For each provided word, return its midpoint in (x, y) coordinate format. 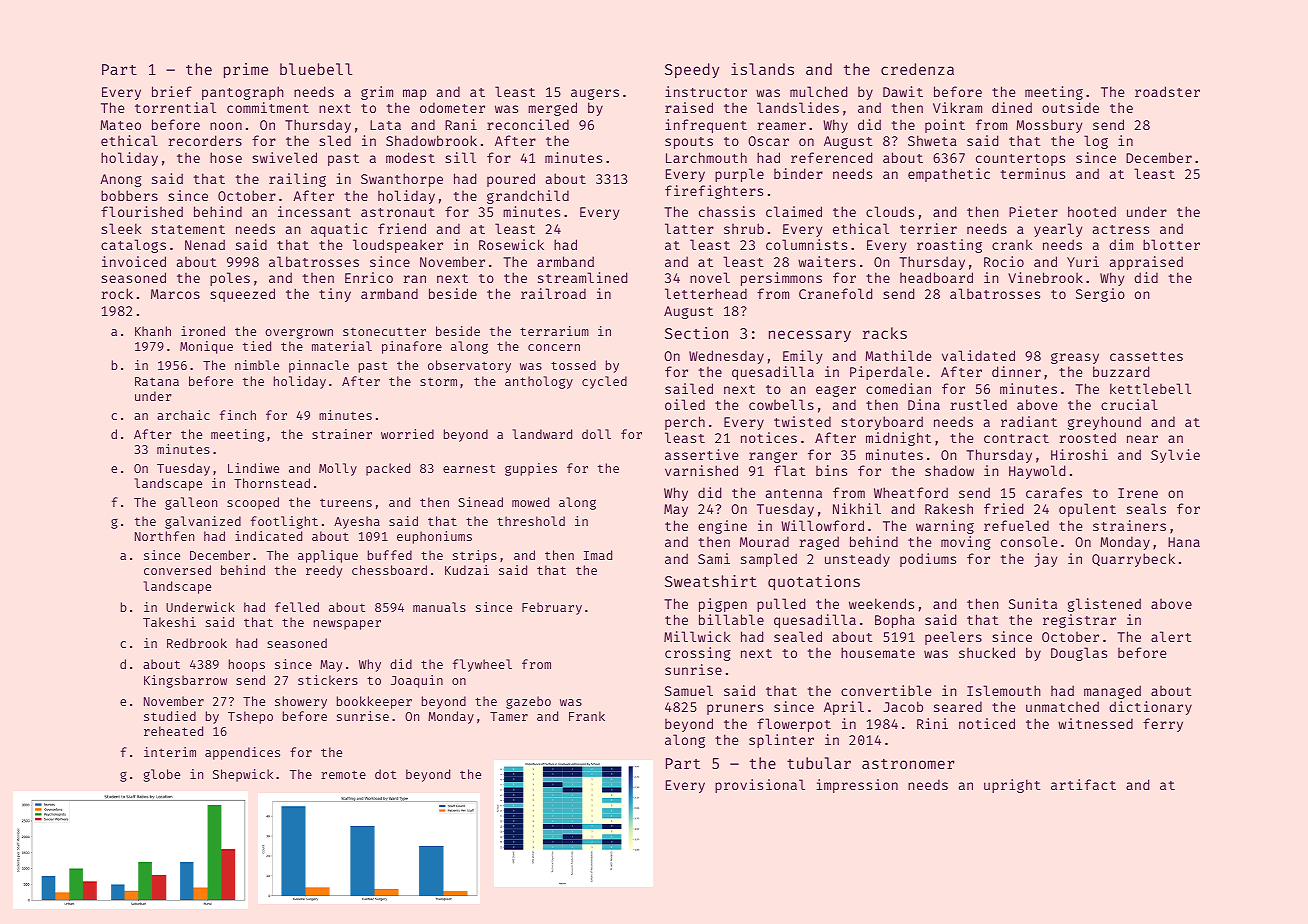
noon (226, 126)
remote (343, 774)
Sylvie (1175, 456)
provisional (760, 786)
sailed (689, 388)
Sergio (1100, 295)
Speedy (692, 70)
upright (1012, 786)
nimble (257, 365)
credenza (917, 69)
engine (722, 527)
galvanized (203, 522)
